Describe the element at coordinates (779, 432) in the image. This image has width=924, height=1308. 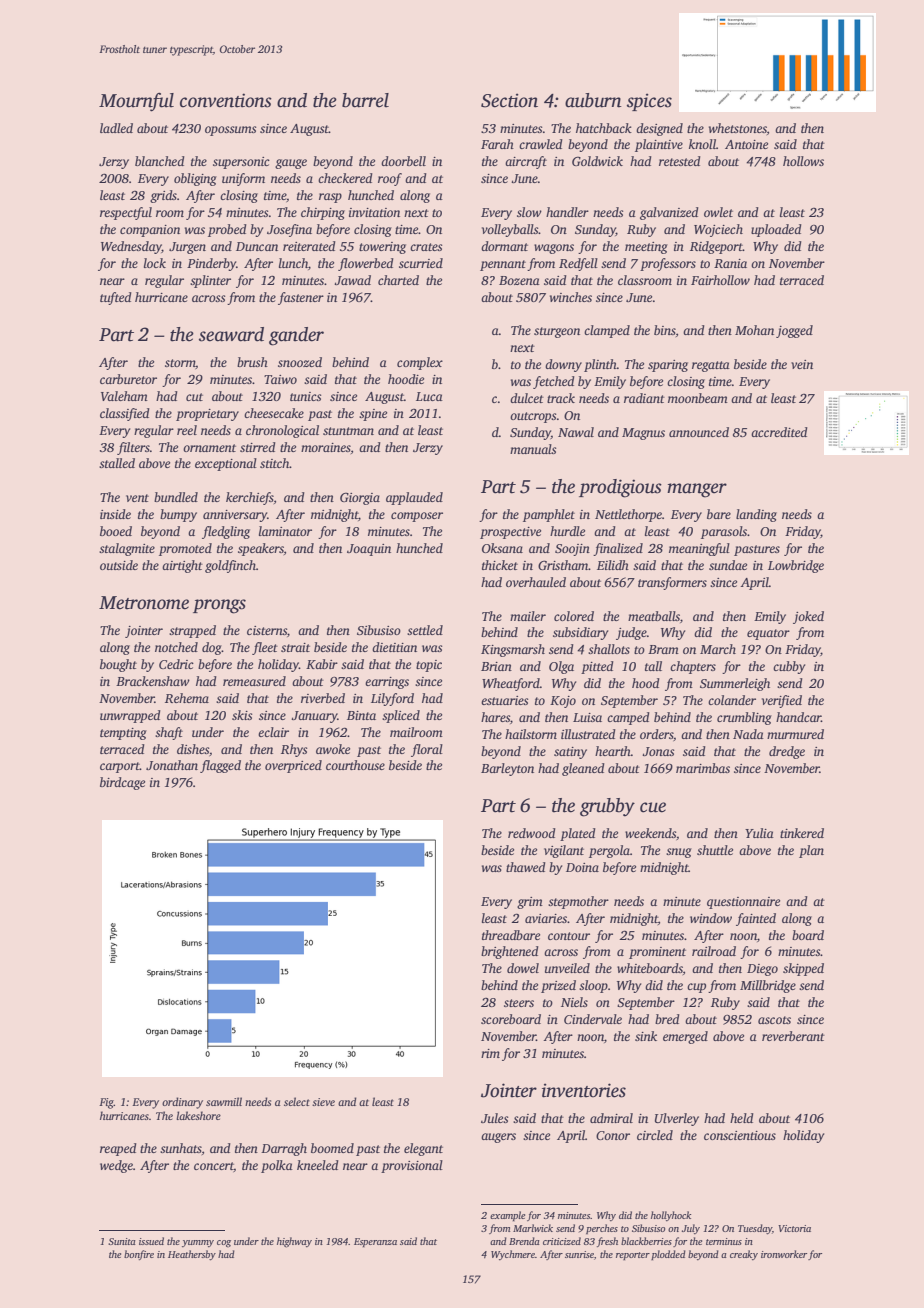
I see `accredited` at that location.
